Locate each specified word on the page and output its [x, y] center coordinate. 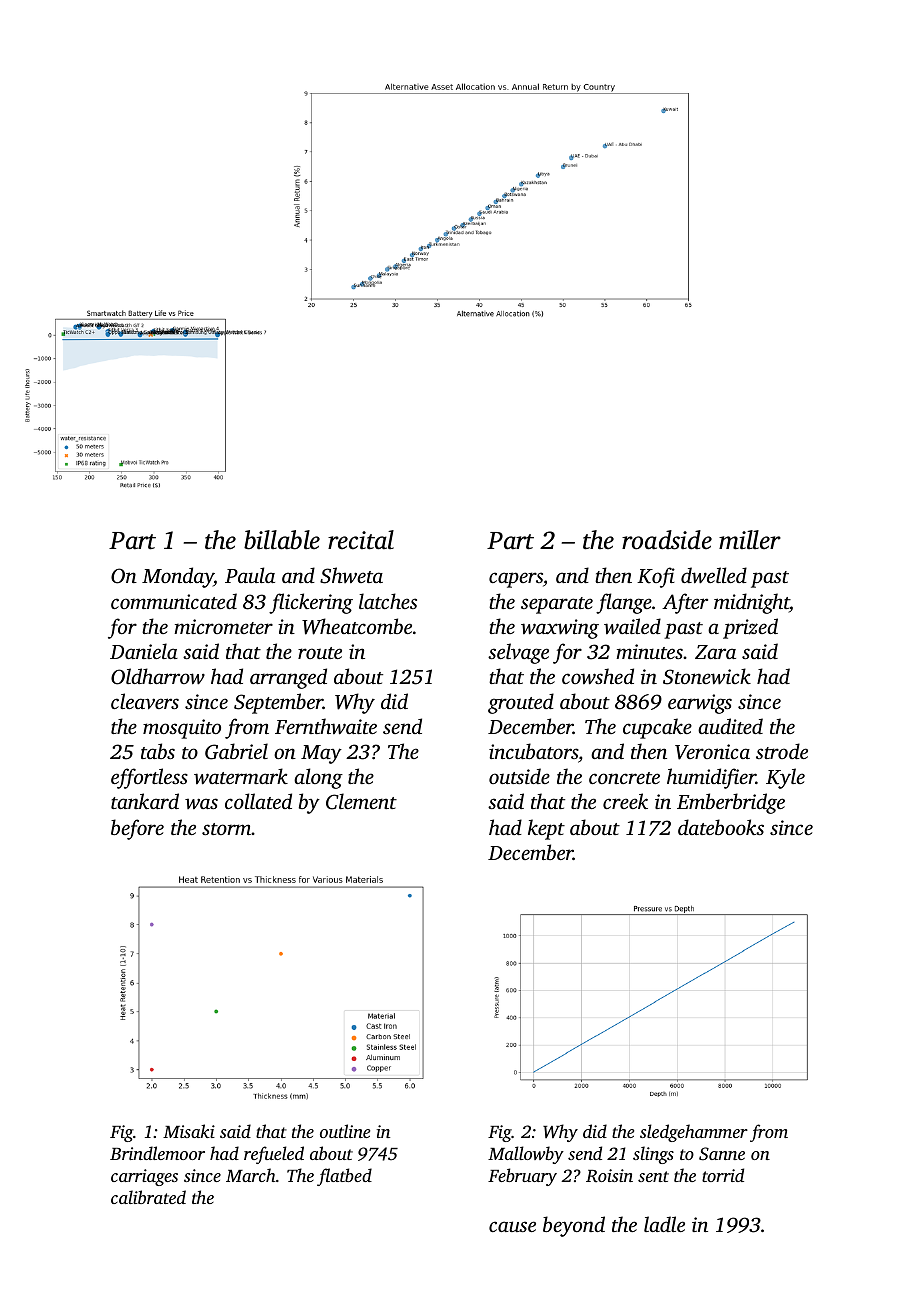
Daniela [144, 651]
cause [512, 1226]
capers [516, 580]
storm [226, 829]
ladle [664, 1224]
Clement [361, 801]
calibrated [148, 1197]
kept [546, 829]
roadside [667, 540]
